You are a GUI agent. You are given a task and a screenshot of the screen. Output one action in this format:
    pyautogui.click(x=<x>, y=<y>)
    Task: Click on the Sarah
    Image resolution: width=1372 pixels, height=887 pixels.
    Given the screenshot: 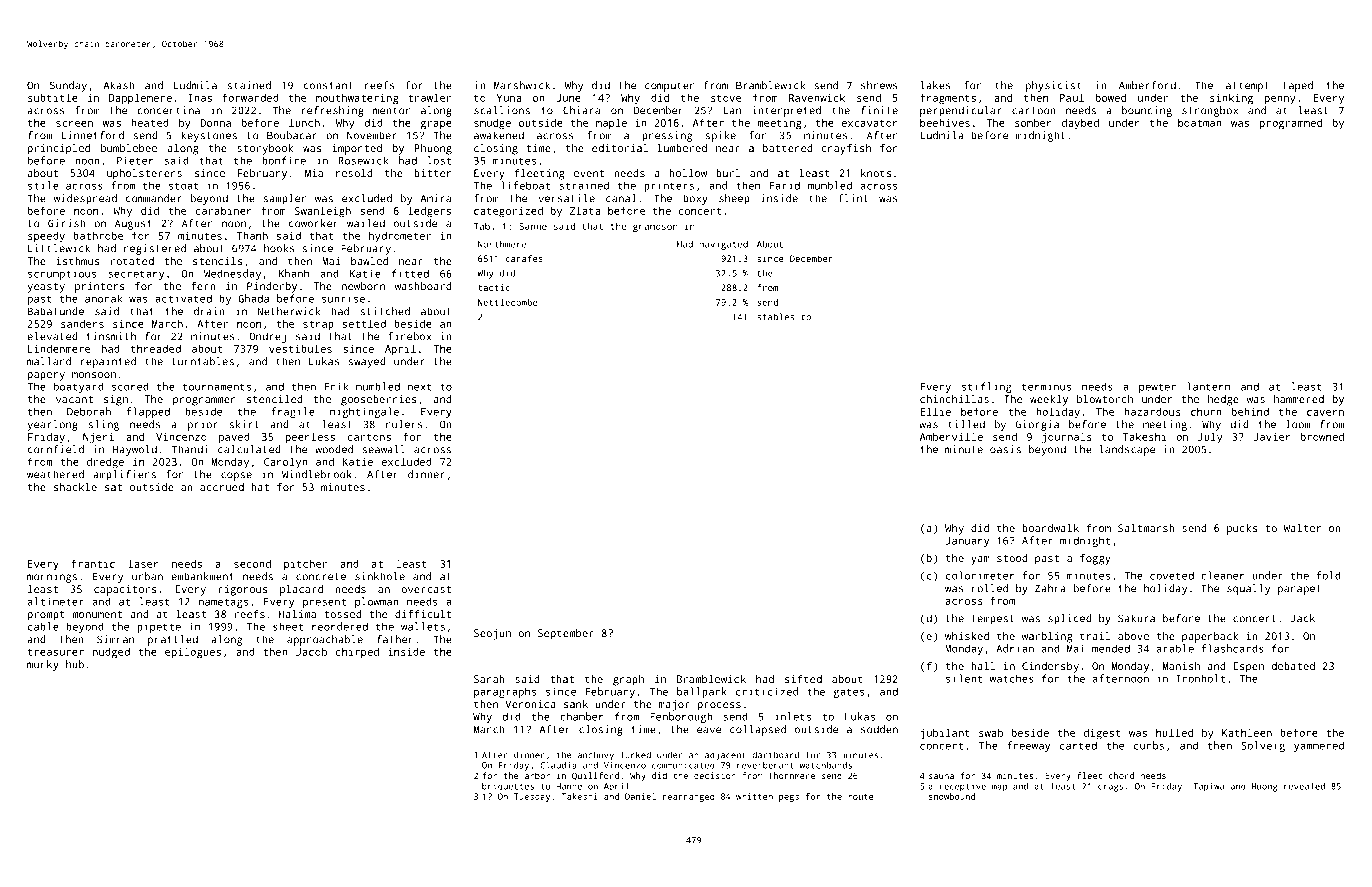 What is the action you would take?
    pyautogui.click(x=489, y=679)
